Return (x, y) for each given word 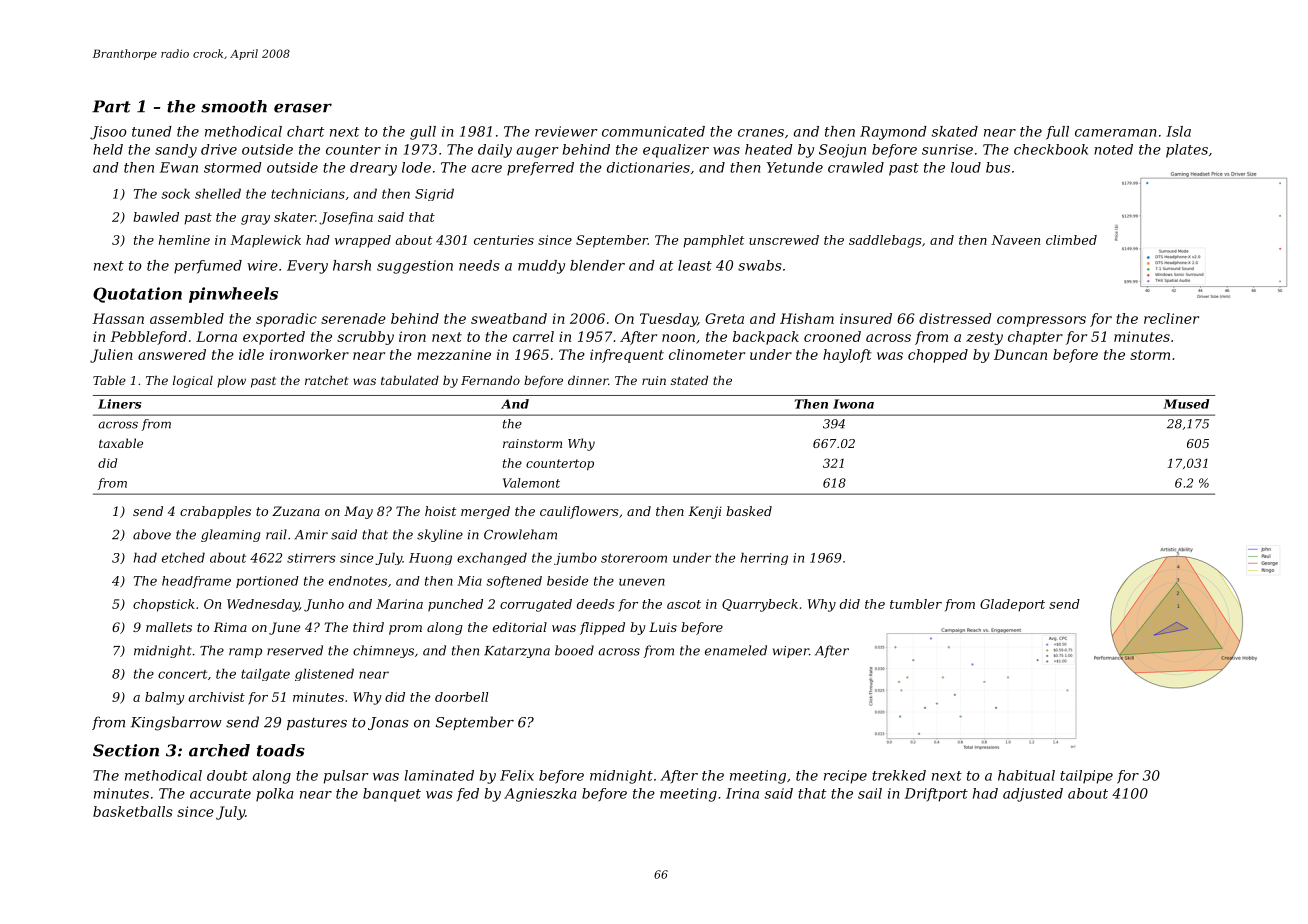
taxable (121, 443)
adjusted (1033, 795)
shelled (218, 193)
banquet (392, 795)
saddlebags (885, 241)
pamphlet (713, 241)
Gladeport (1012, 605)
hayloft (847, 356)
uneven (642, 582)
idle (251, 354)
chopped (938, 356)
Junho (324, 605)
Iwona (853, 404)
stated (689, 380)
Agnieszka (540, 795)
